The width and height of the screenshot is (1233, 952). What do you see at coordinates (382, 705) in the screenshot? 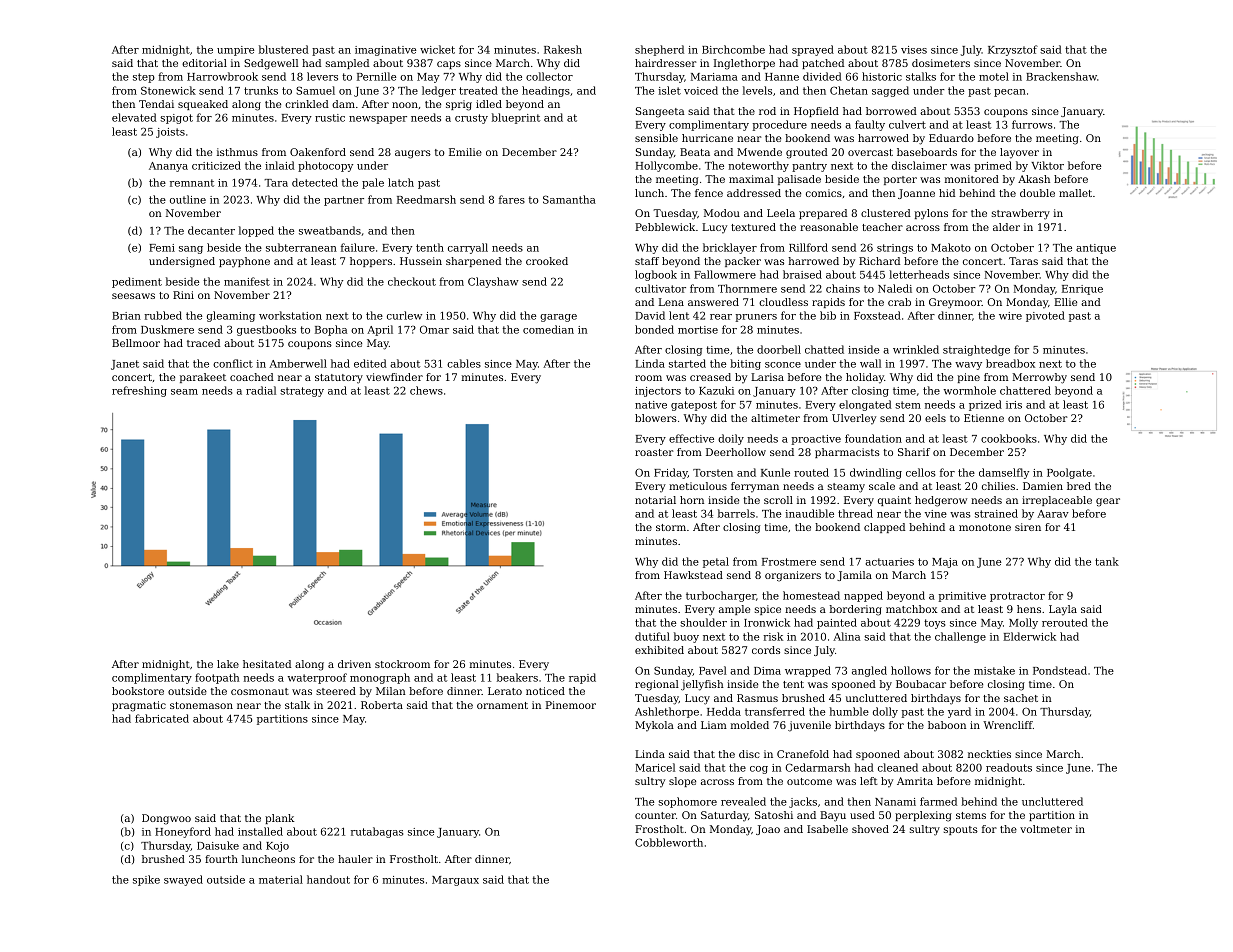
I see `Roberta` at bounding box center [382, 705].
